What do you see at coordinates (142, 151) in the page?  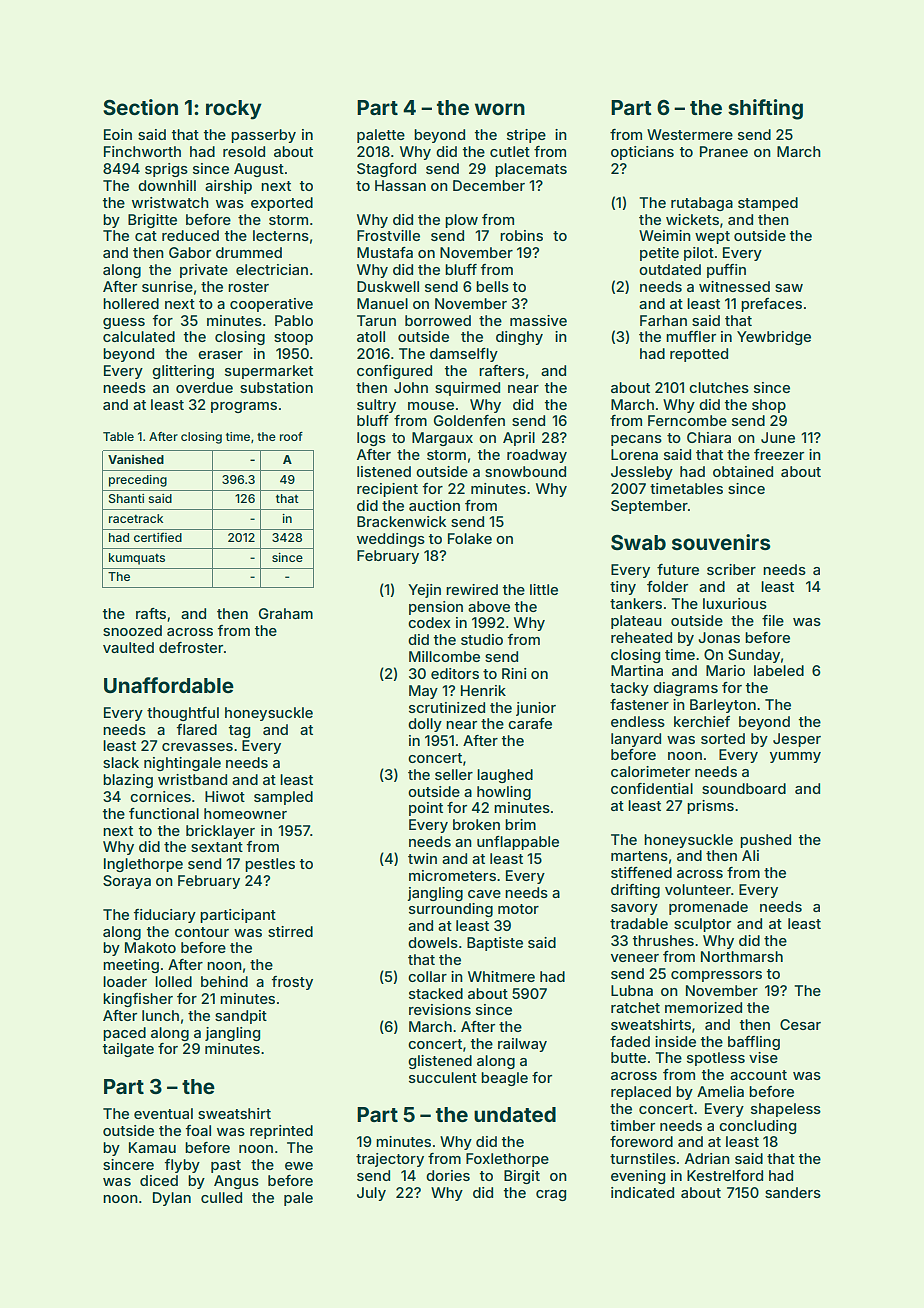 I see `Finchworth` at bounding box center [142, 151].
